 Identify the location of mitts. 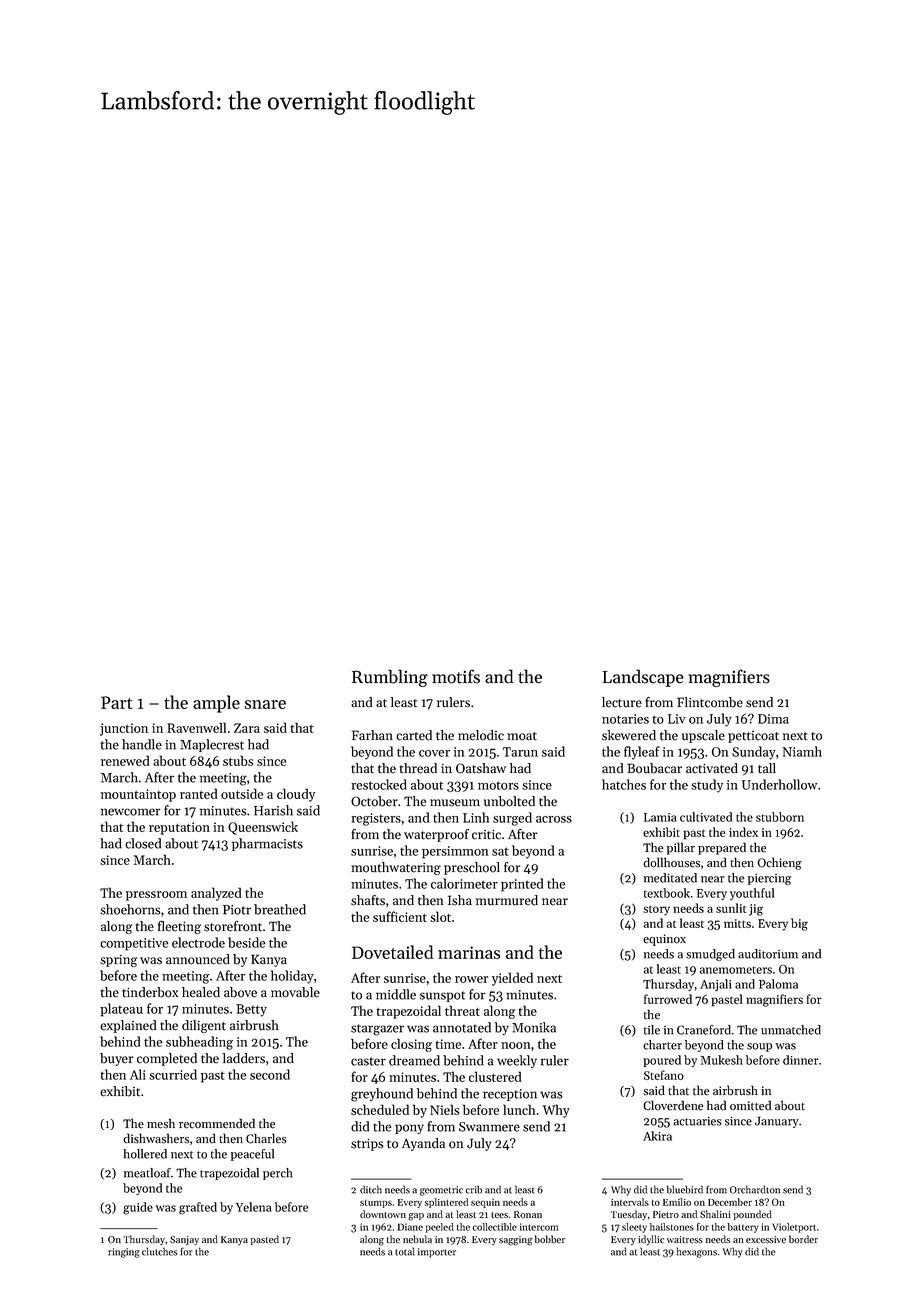
(737, 923).
